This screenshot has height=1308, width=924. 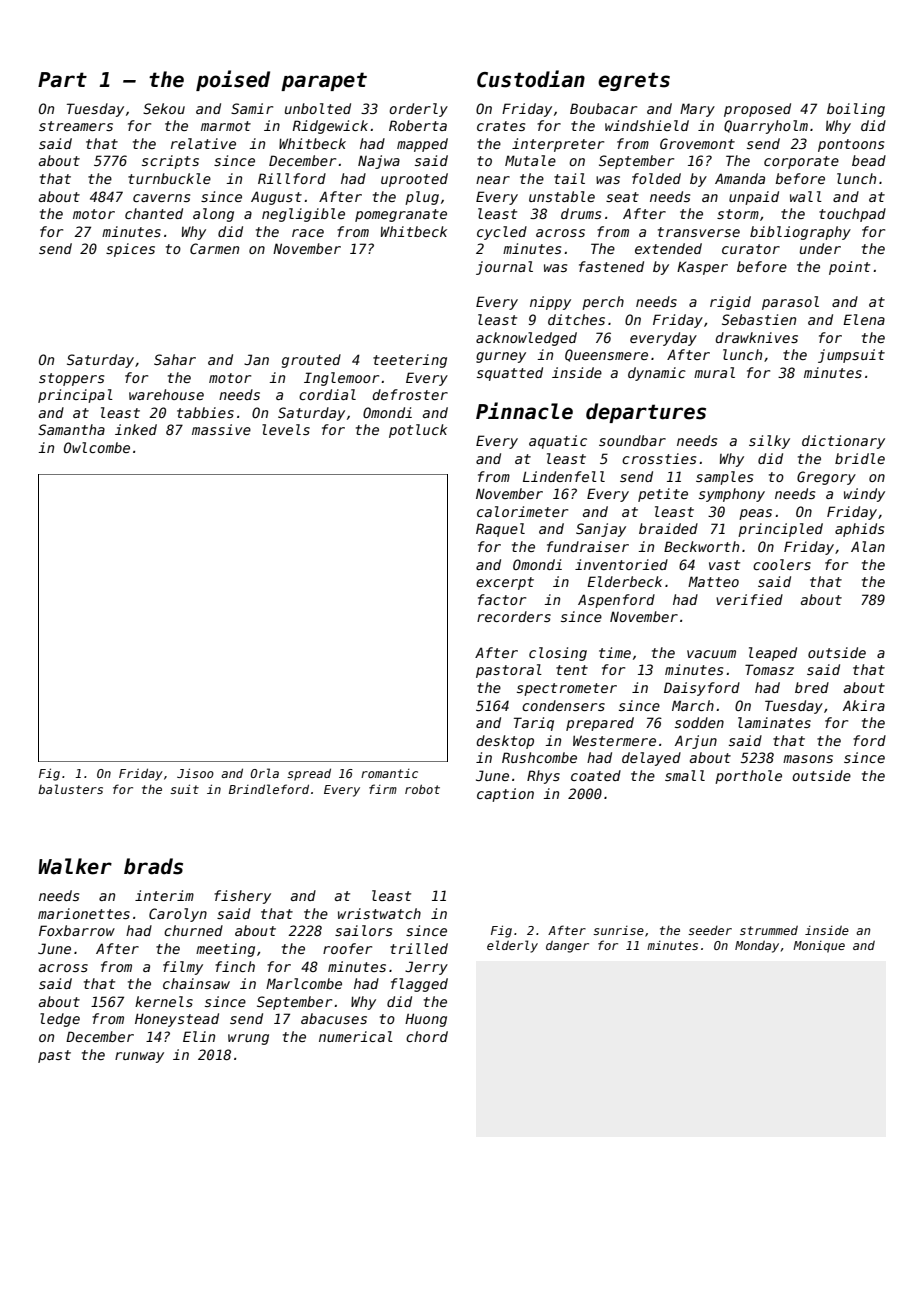 I want to click on proposed, so click(x=757, y=110).
